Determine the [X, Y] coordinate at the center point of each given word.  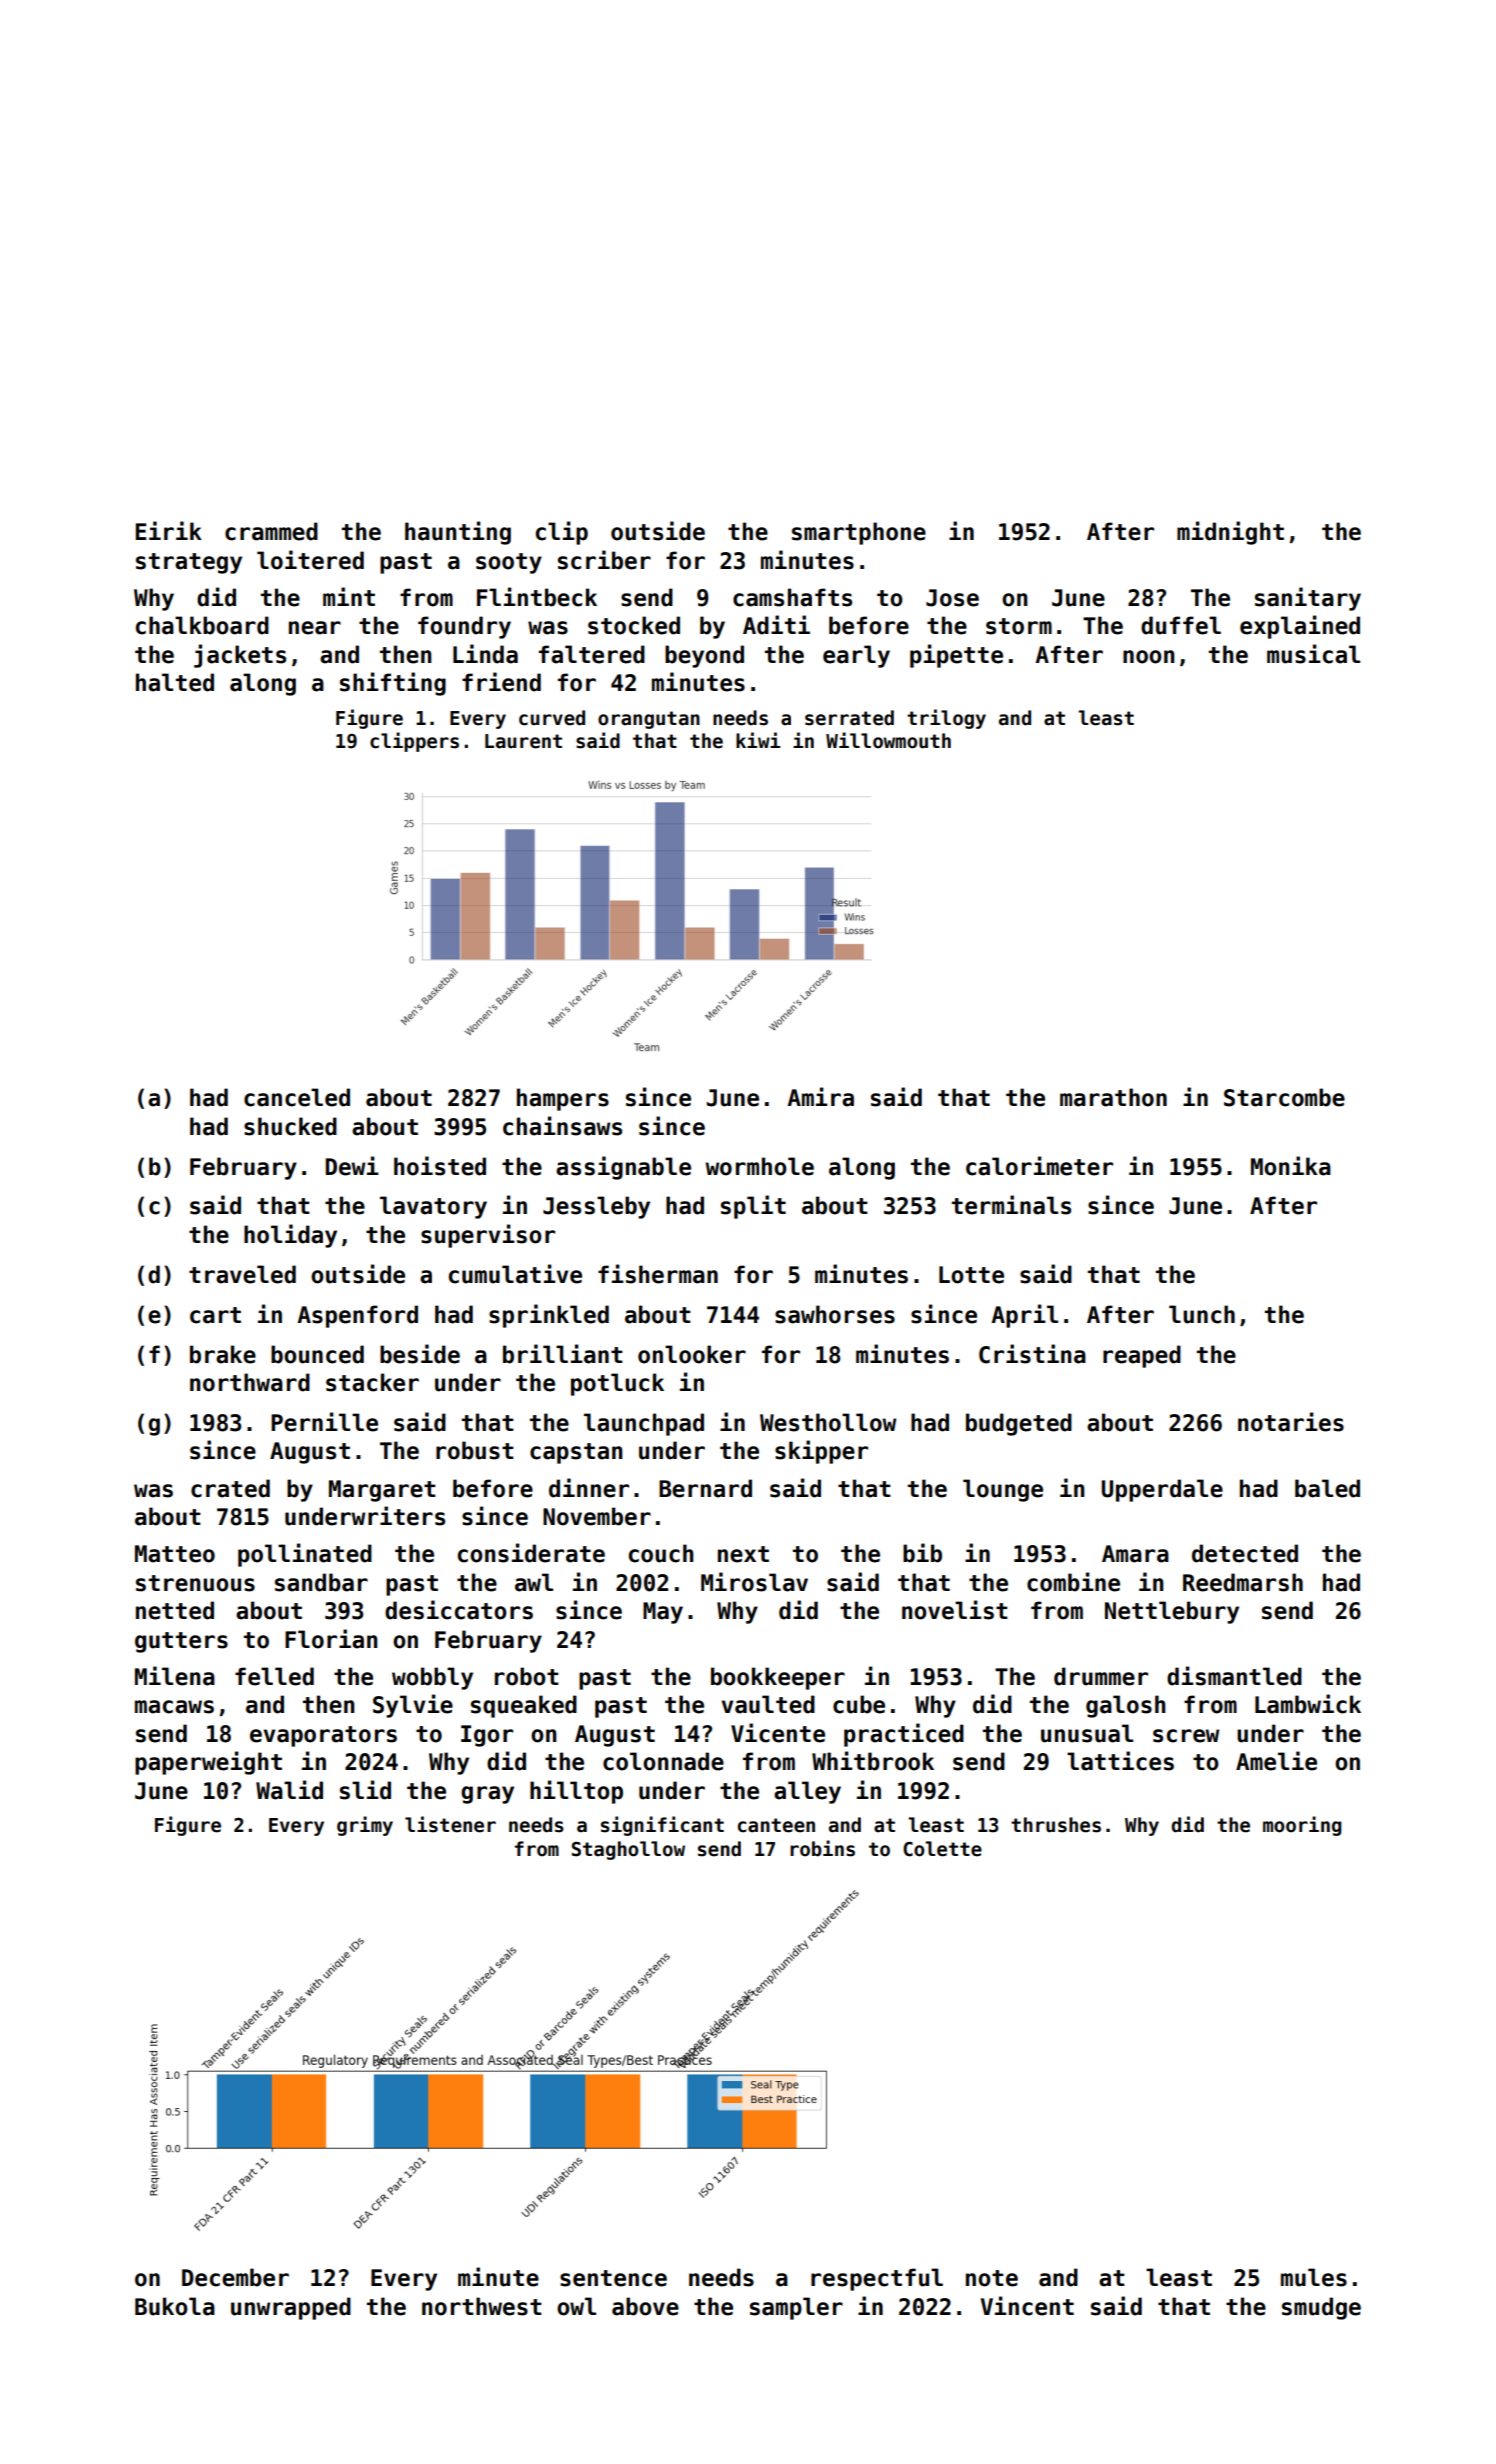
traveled [242, 1274]
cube [859, 1704]
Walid [289, 1790]
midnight [1230, 533]
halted [175, 682]
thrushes [1056, 1825]
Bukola [175, 2306]
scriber [604, 560]
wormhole [759, 1166]
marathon [1113, 1097]
